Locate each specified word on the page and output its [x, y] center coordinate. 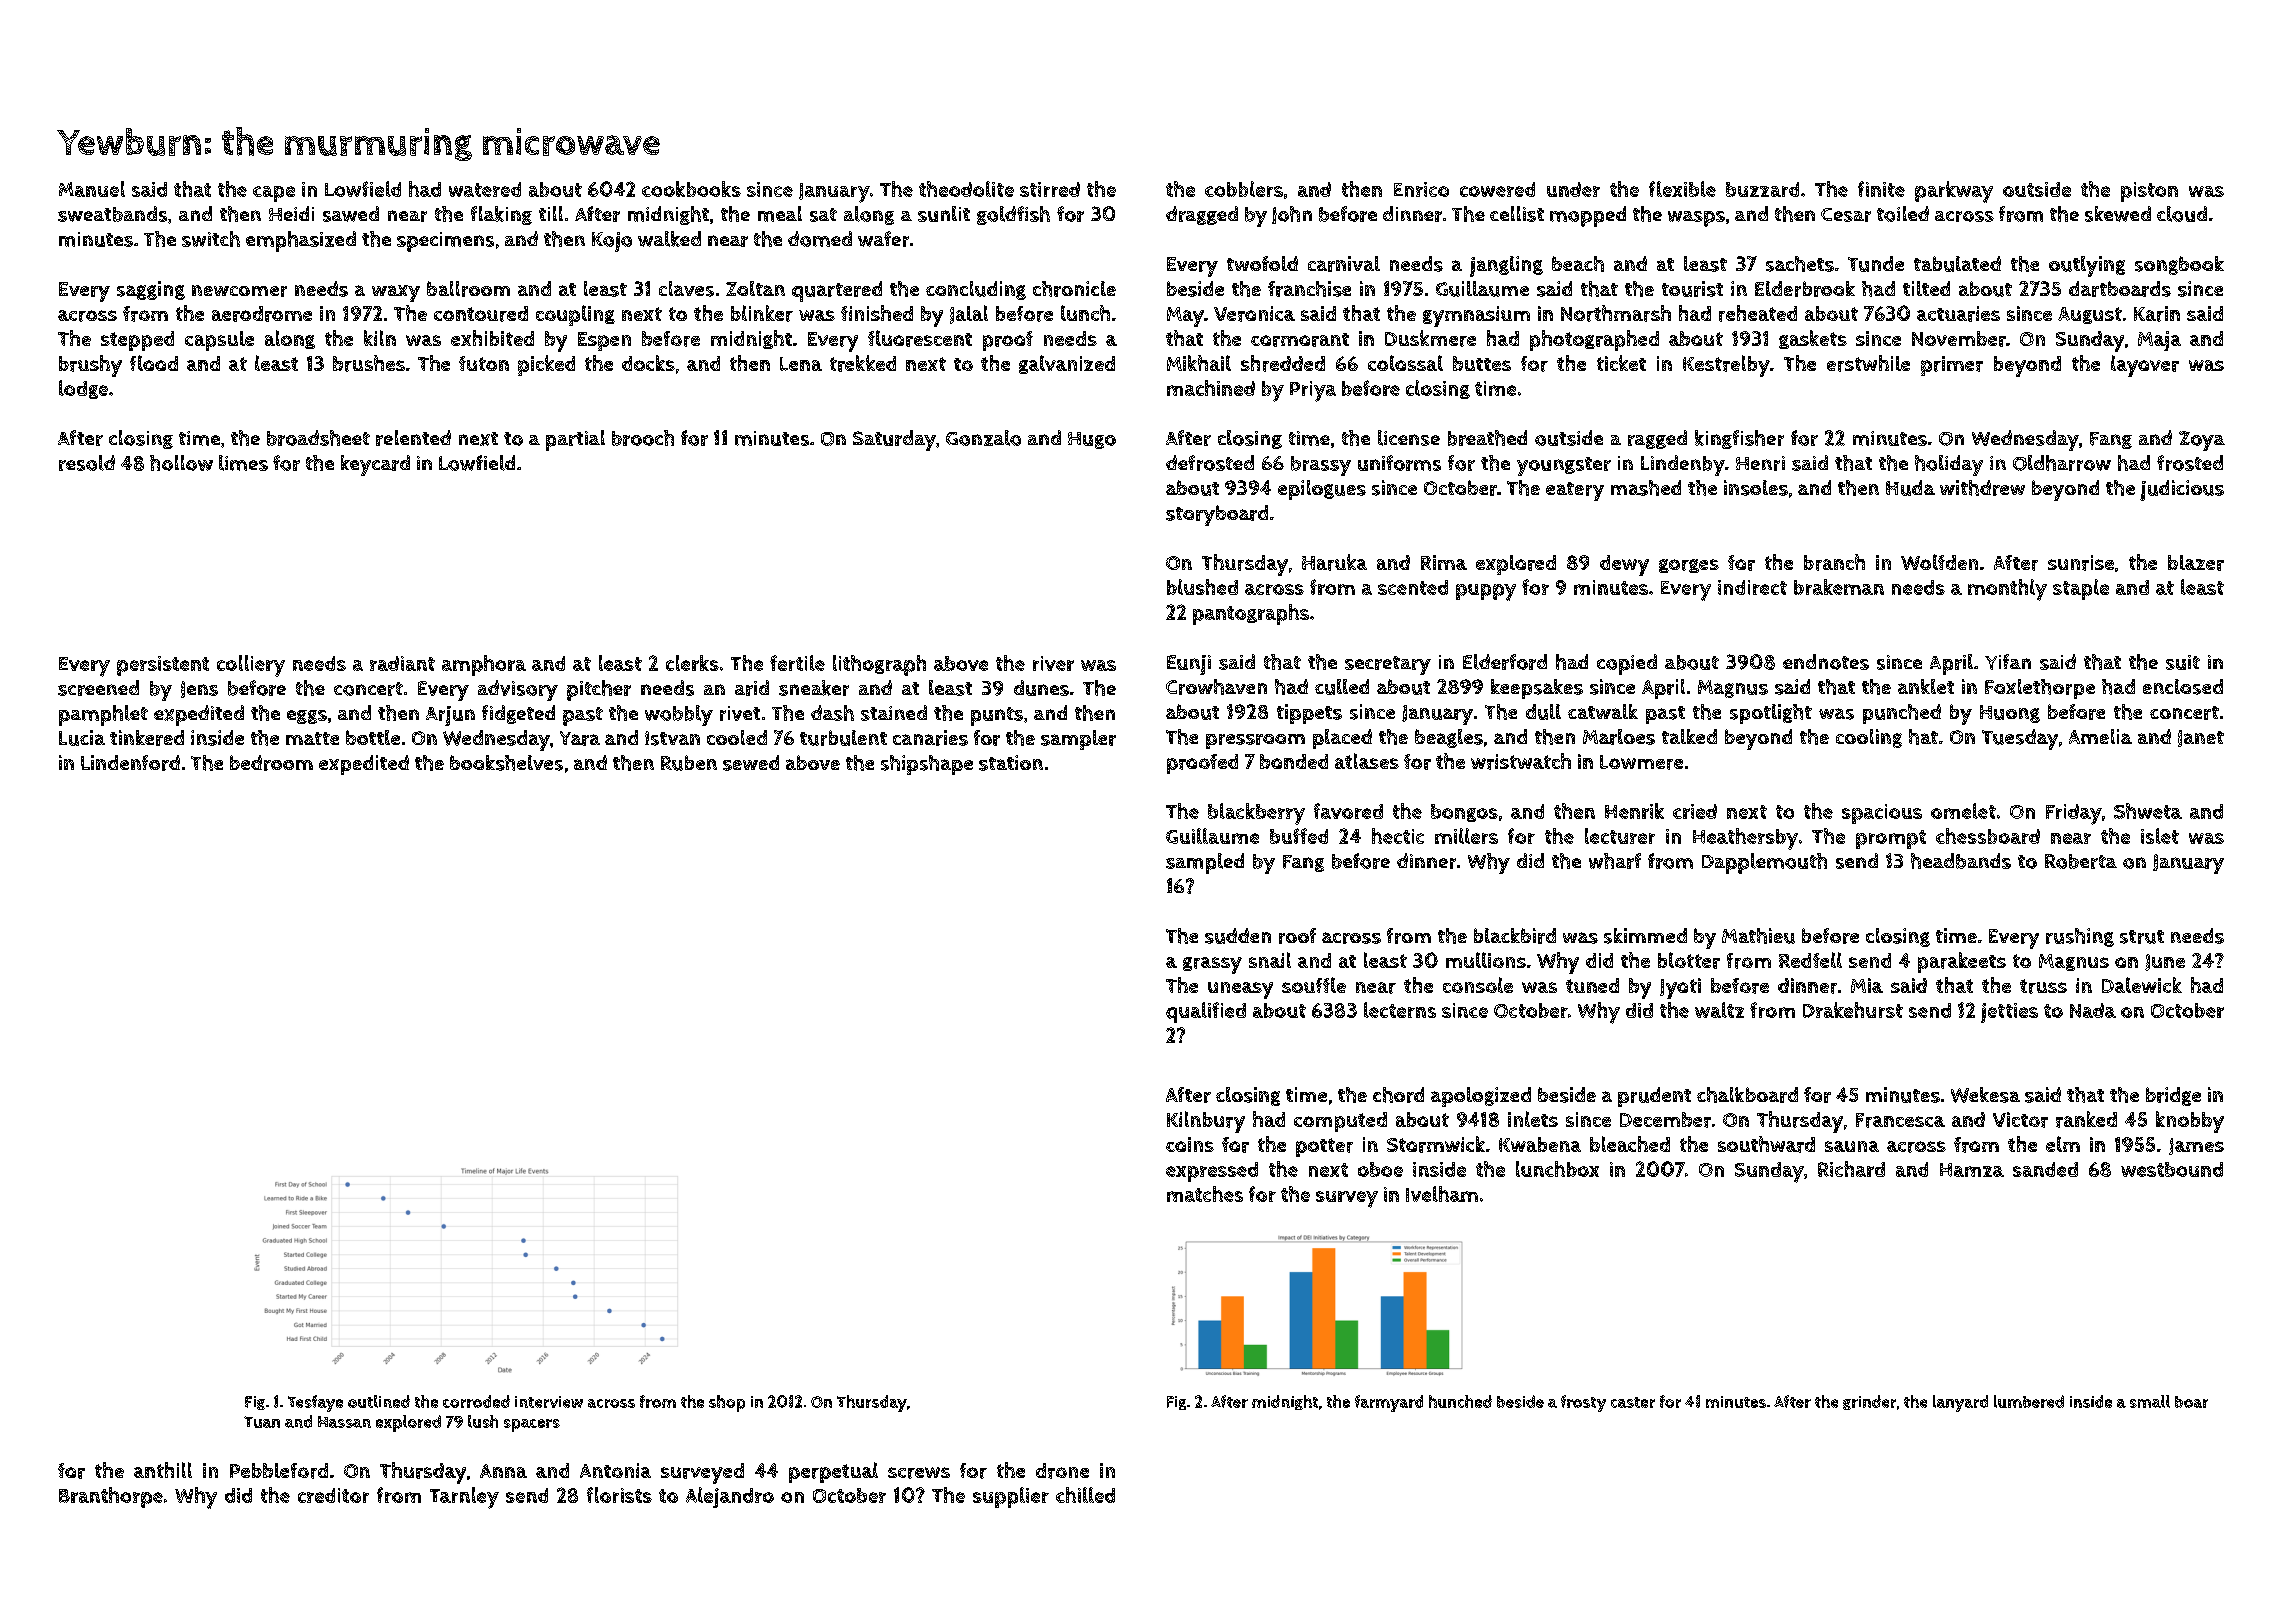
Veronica [1254, 314]
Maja [2159, 341]
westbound [2172, 1169]
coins [1190, 1144]
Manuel [92, 189]
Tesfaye [315, 1403]
